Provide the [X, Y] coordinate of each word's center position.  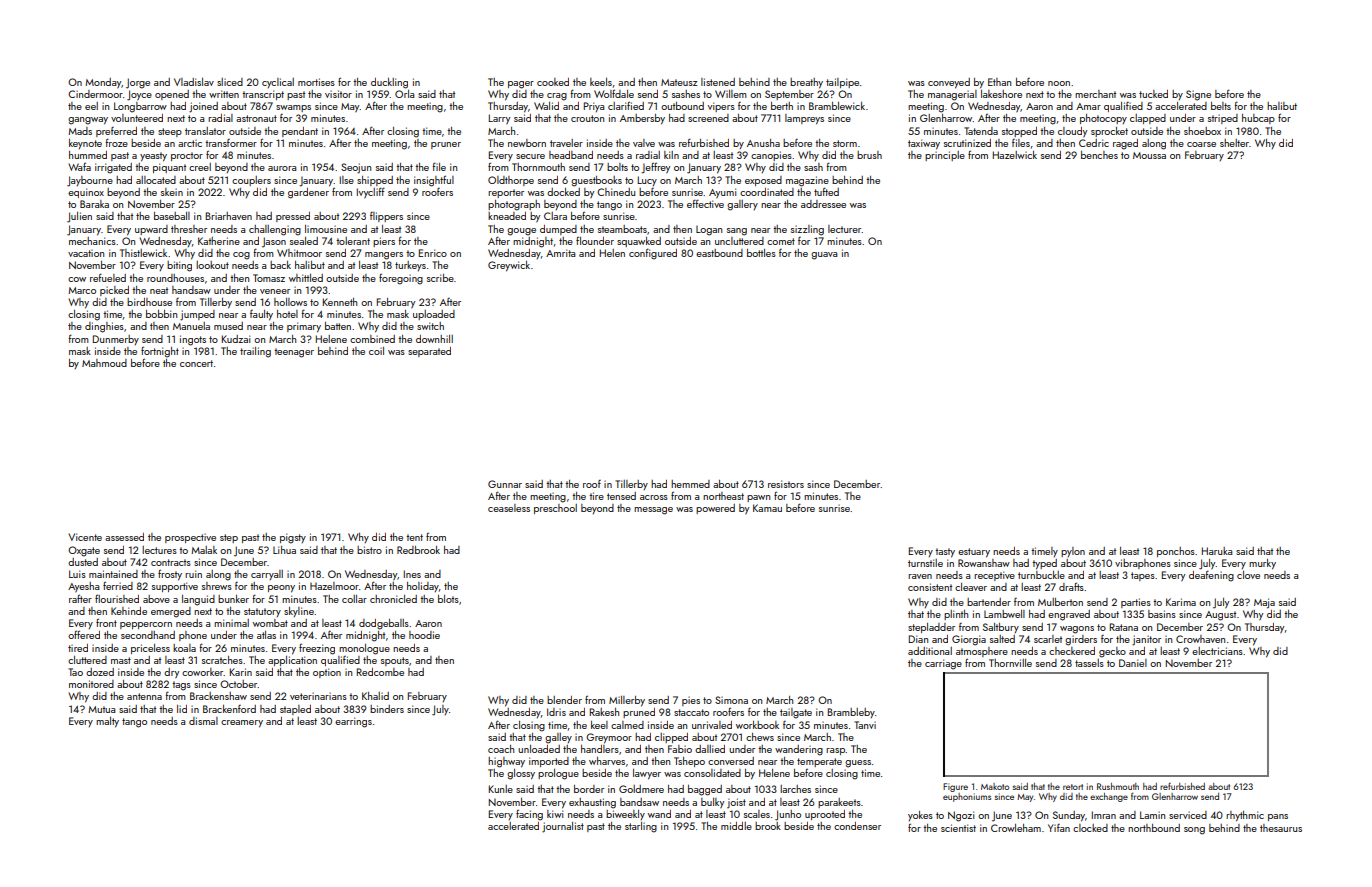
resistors [786, 484]
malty [107, 722]
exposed [763, 181]
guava [824, 256]
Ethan [999, 82]
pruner [446, 145]
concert [196, 363]
